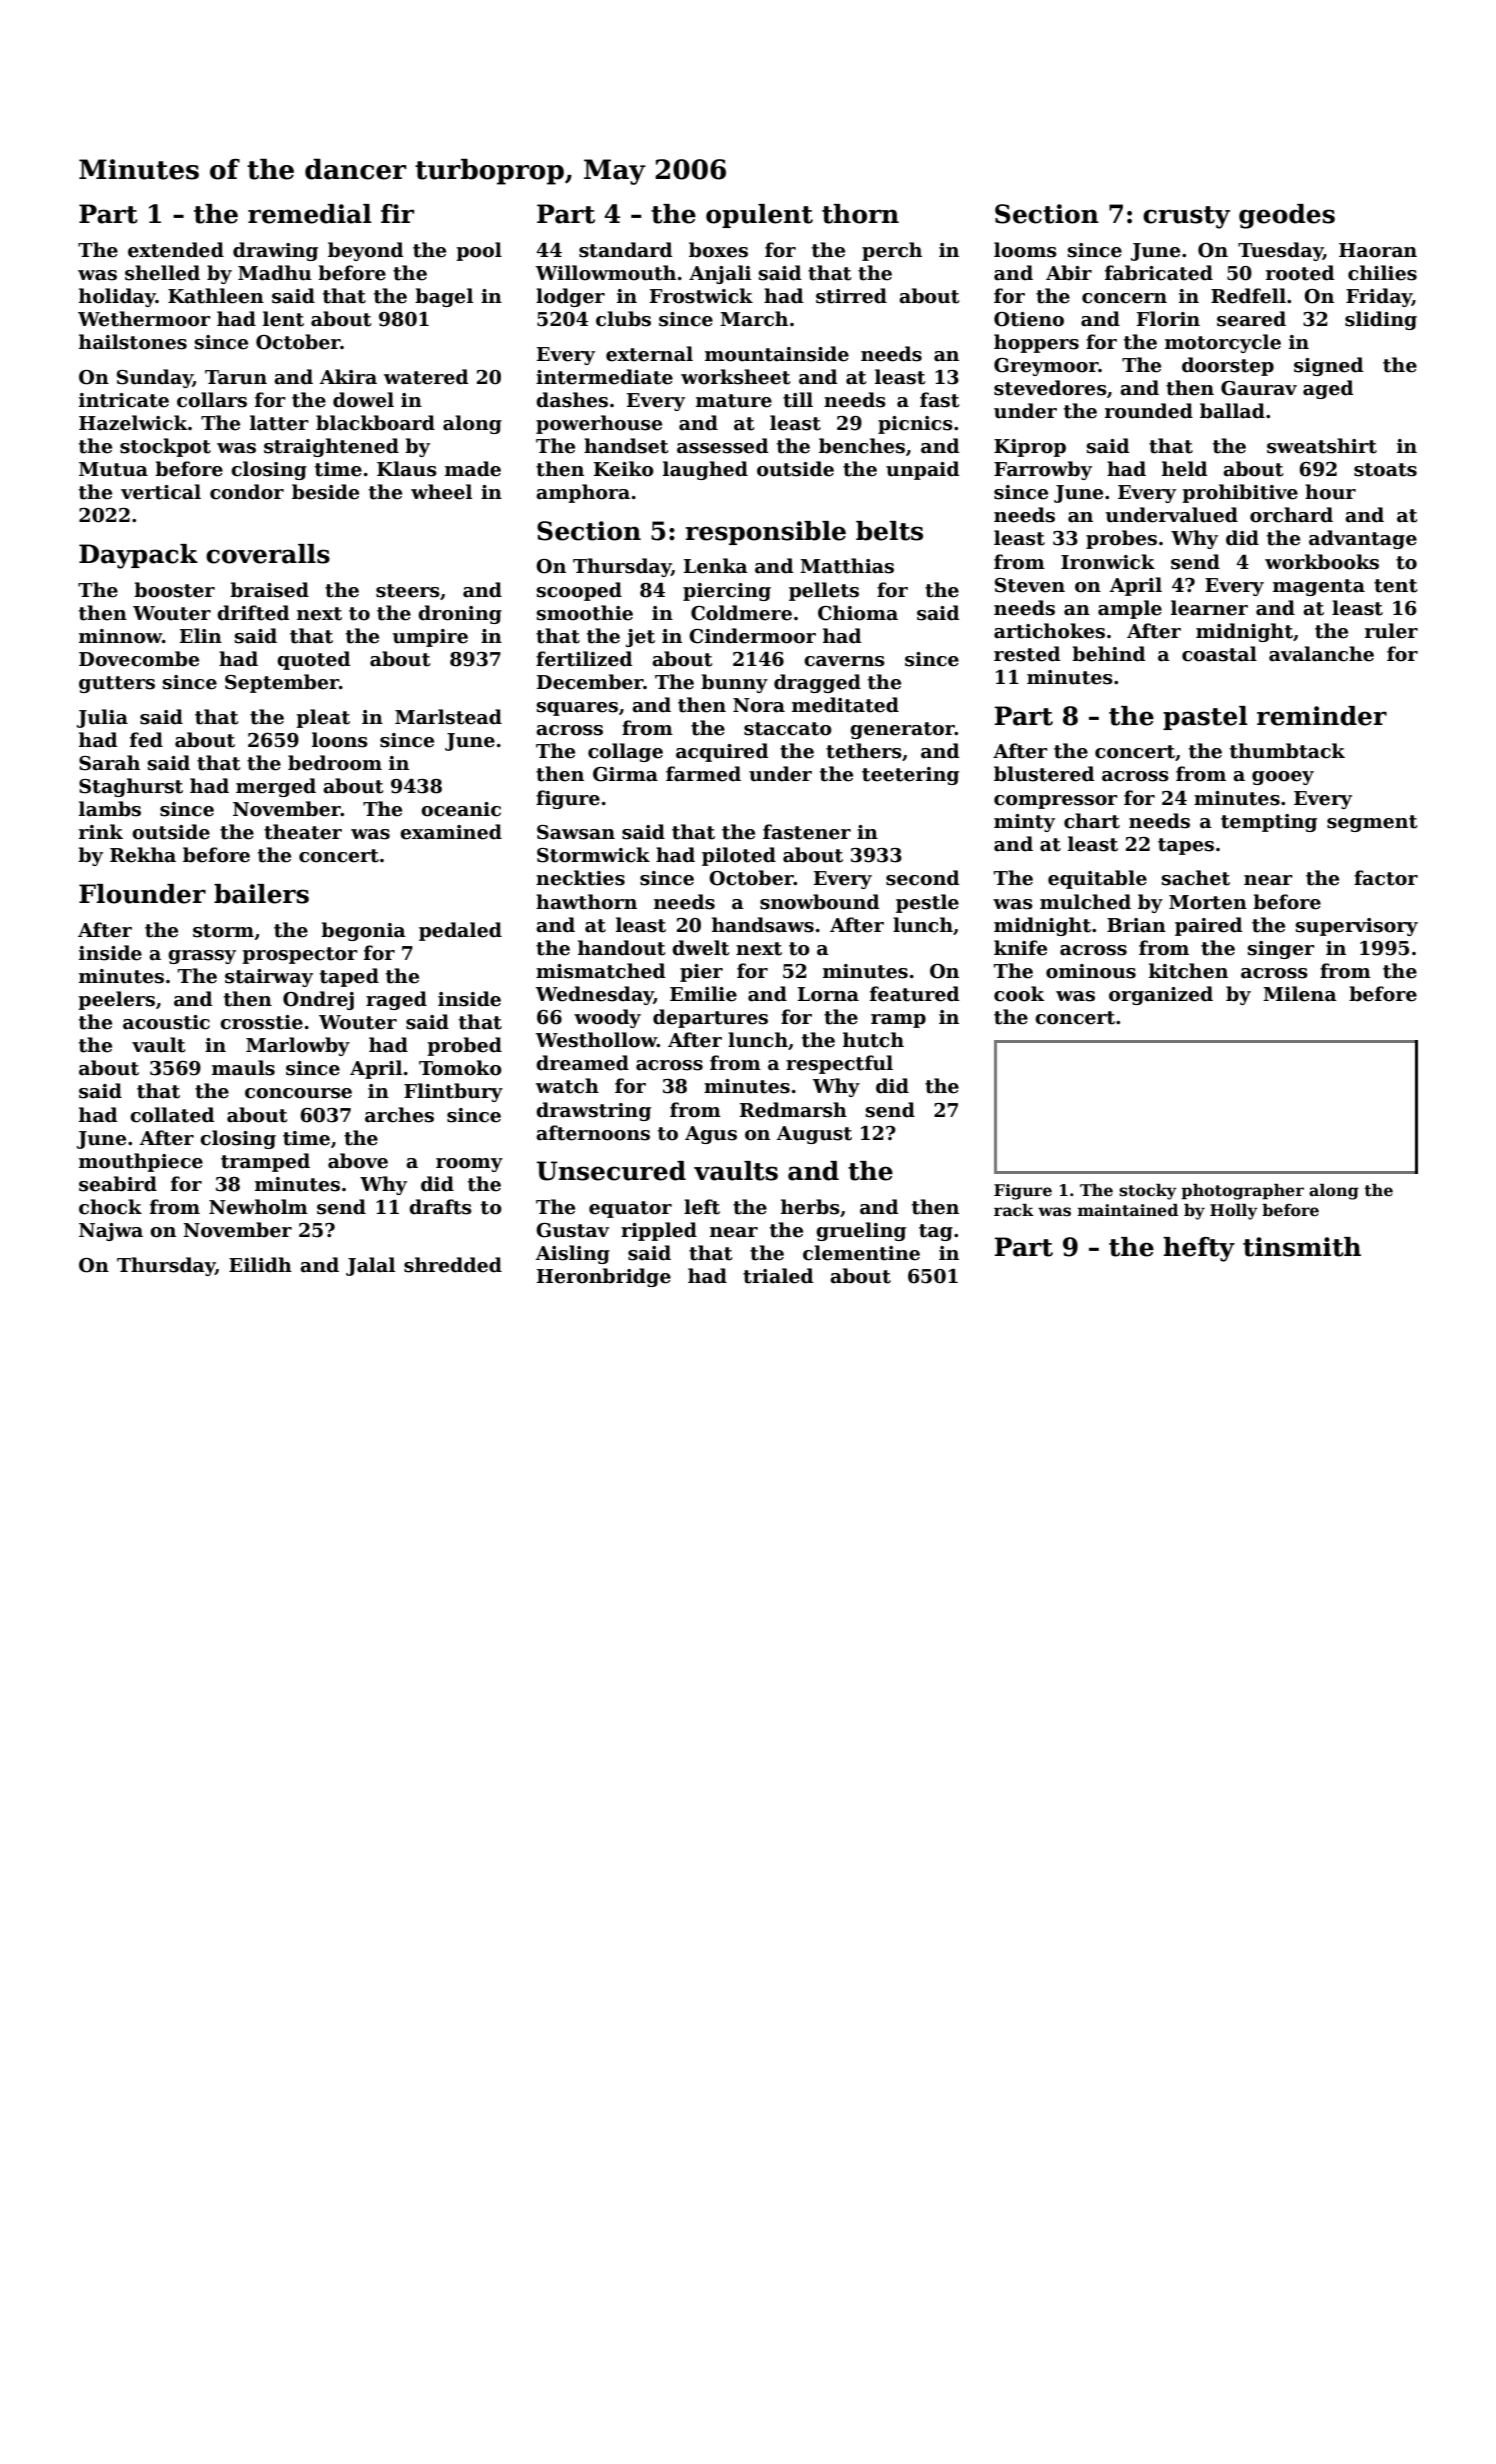  What do you see at coordinates (116, 1000) in the document?
I see `peelers` at bounding box center [116, 1000].
